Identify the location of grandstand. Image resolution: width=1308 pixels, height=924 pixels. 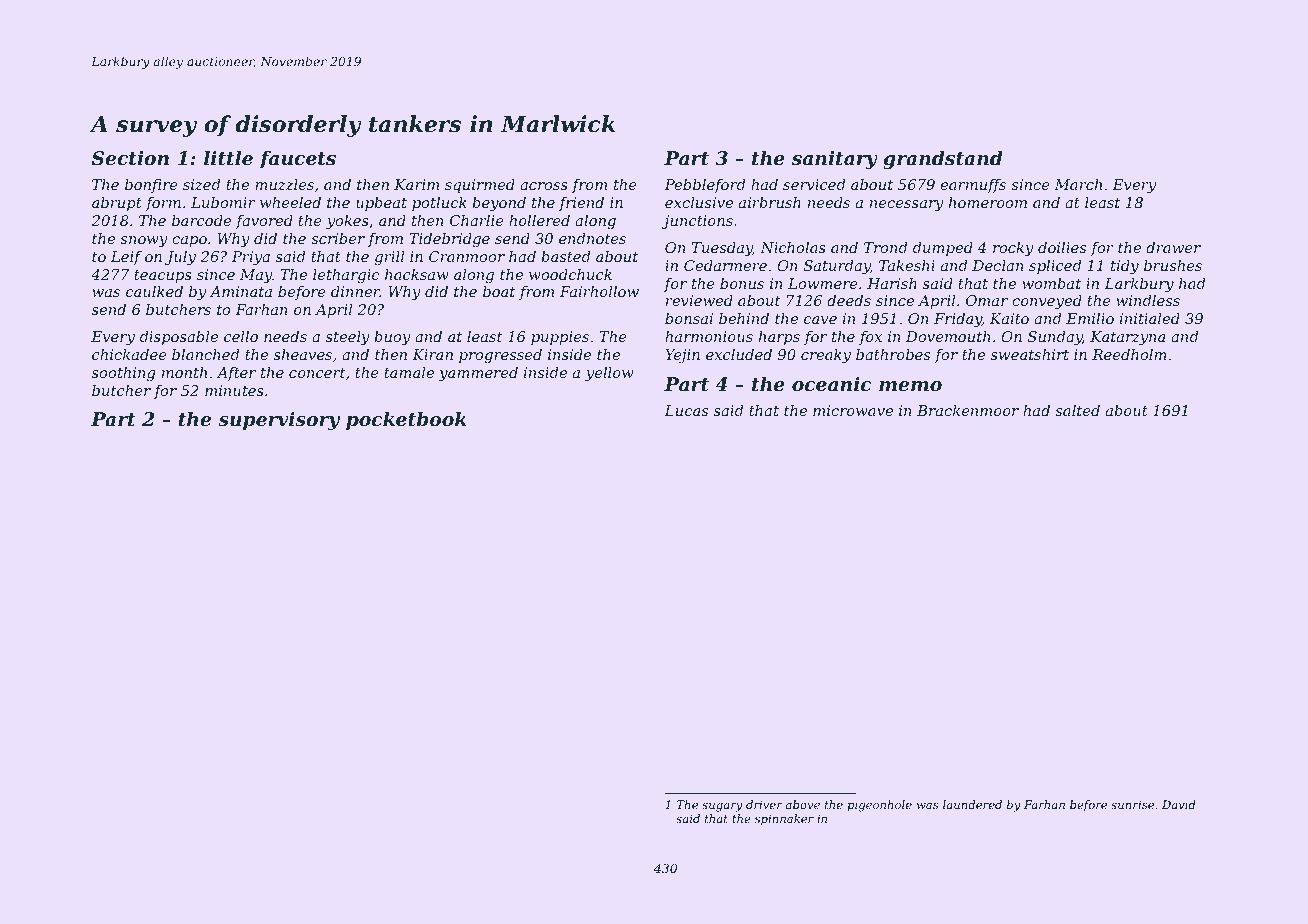
(943, 160).
